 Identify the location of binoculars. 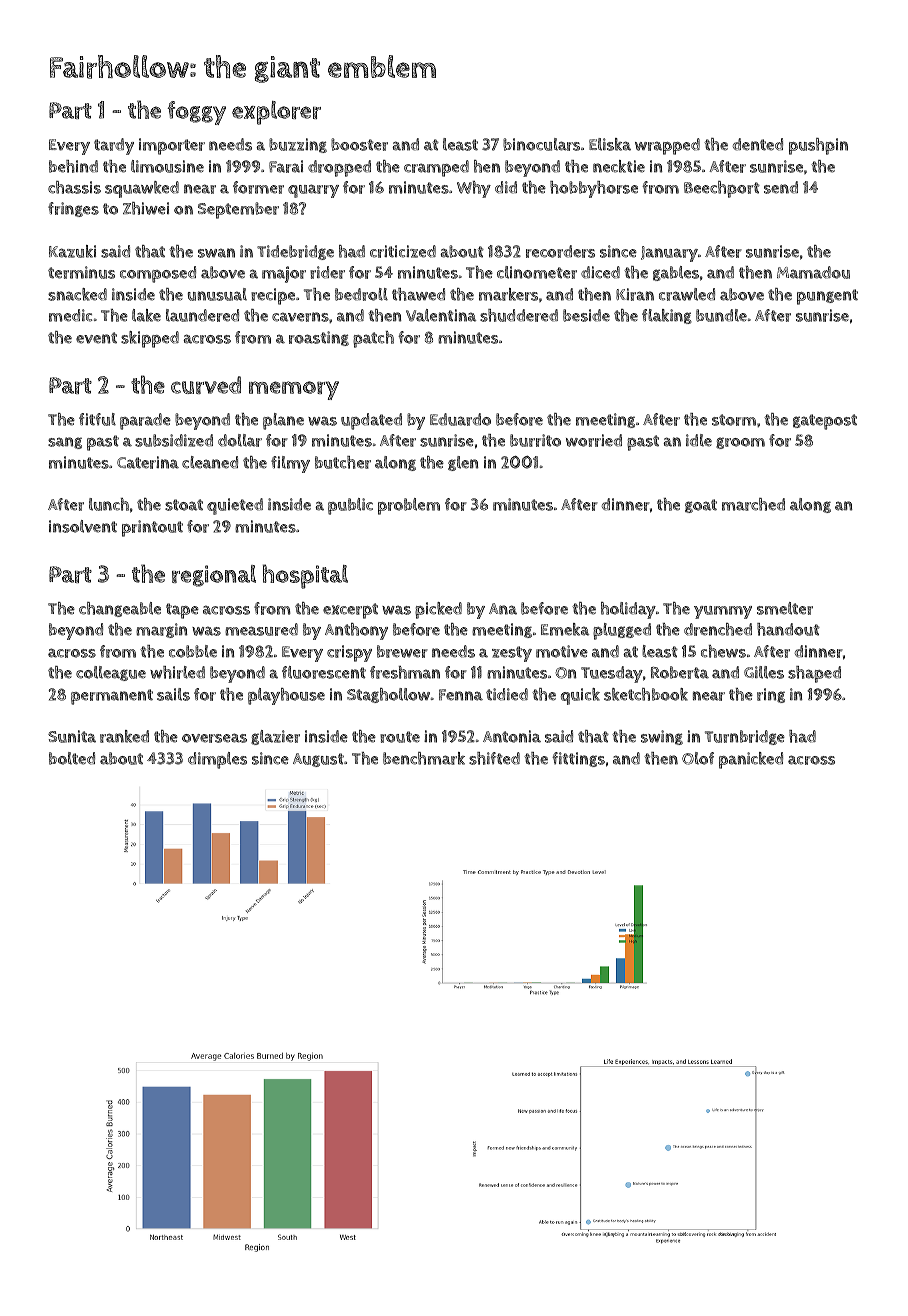
(541, 144).
